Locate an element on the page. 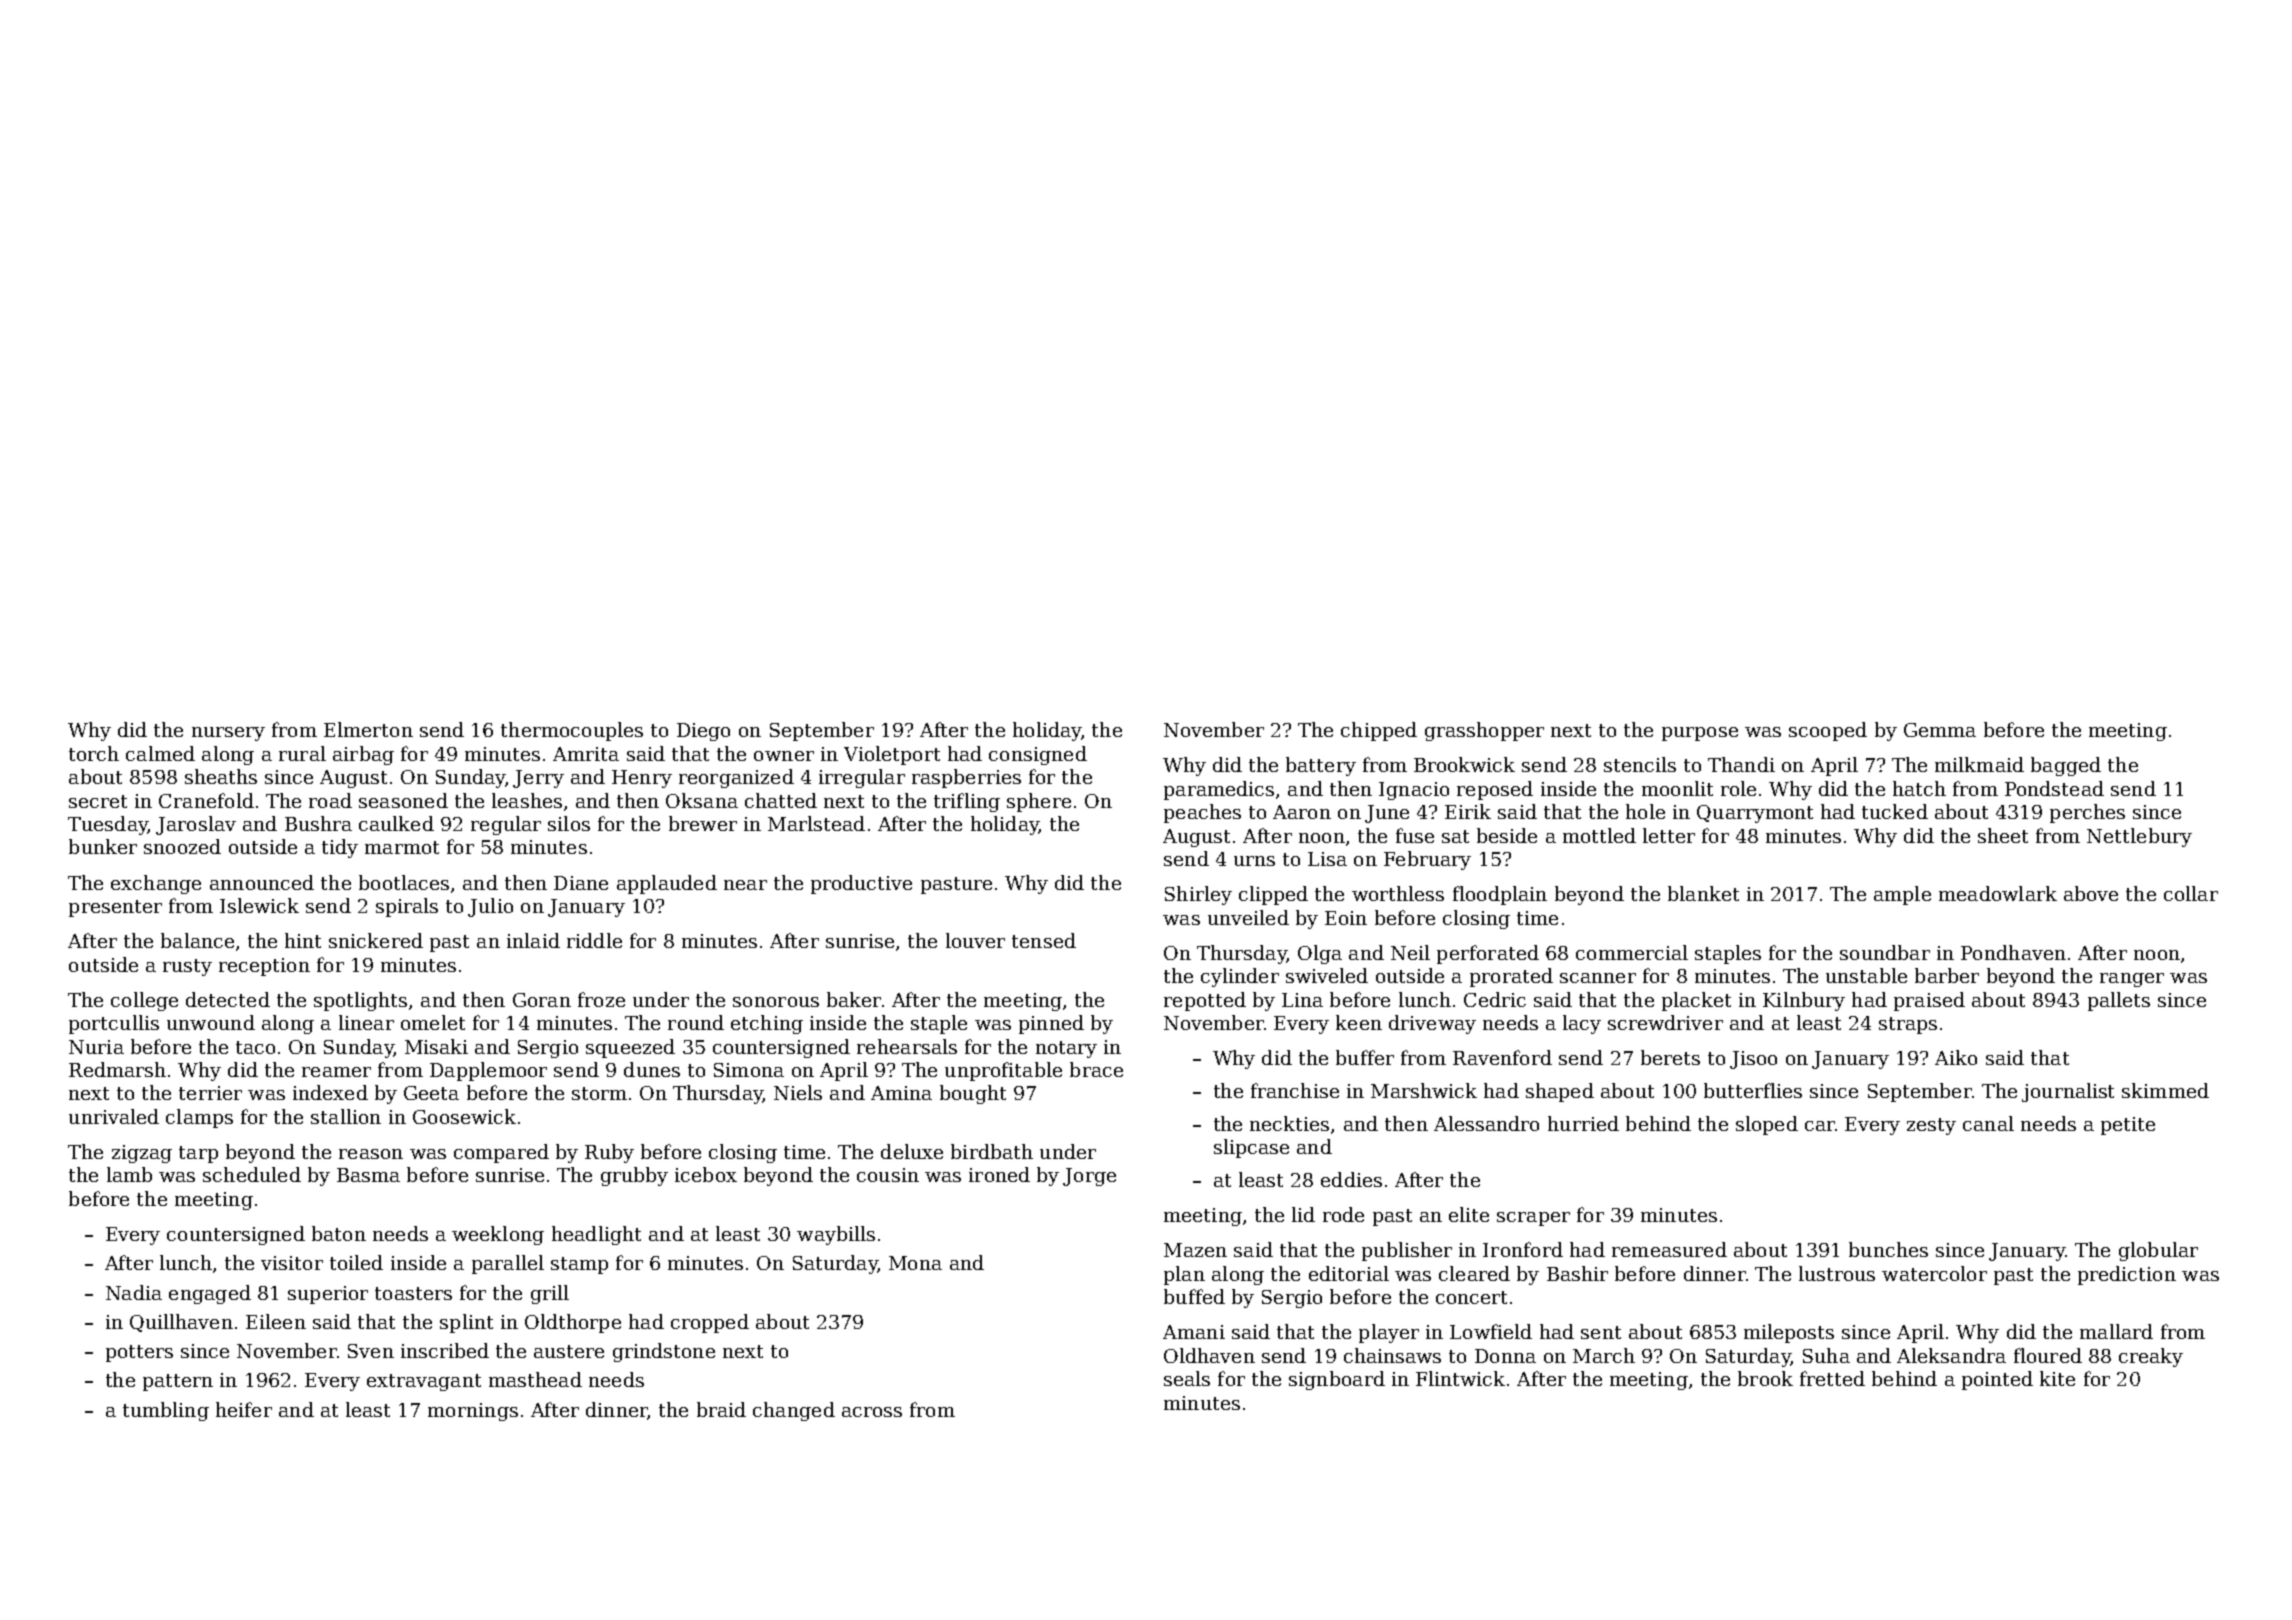  louver is located at coordinates (975, 940).
